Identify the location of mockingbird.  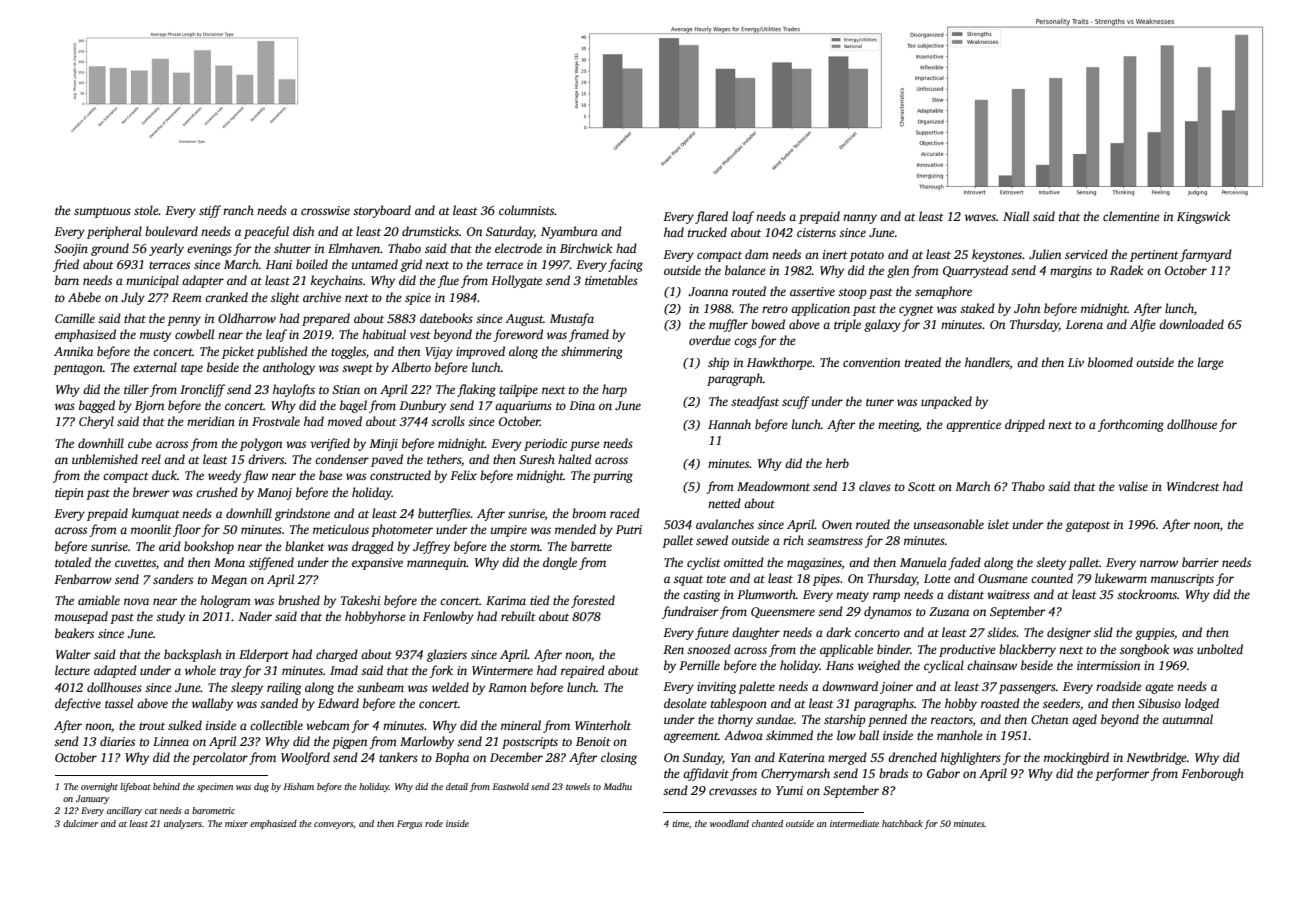
(1076, 758).
